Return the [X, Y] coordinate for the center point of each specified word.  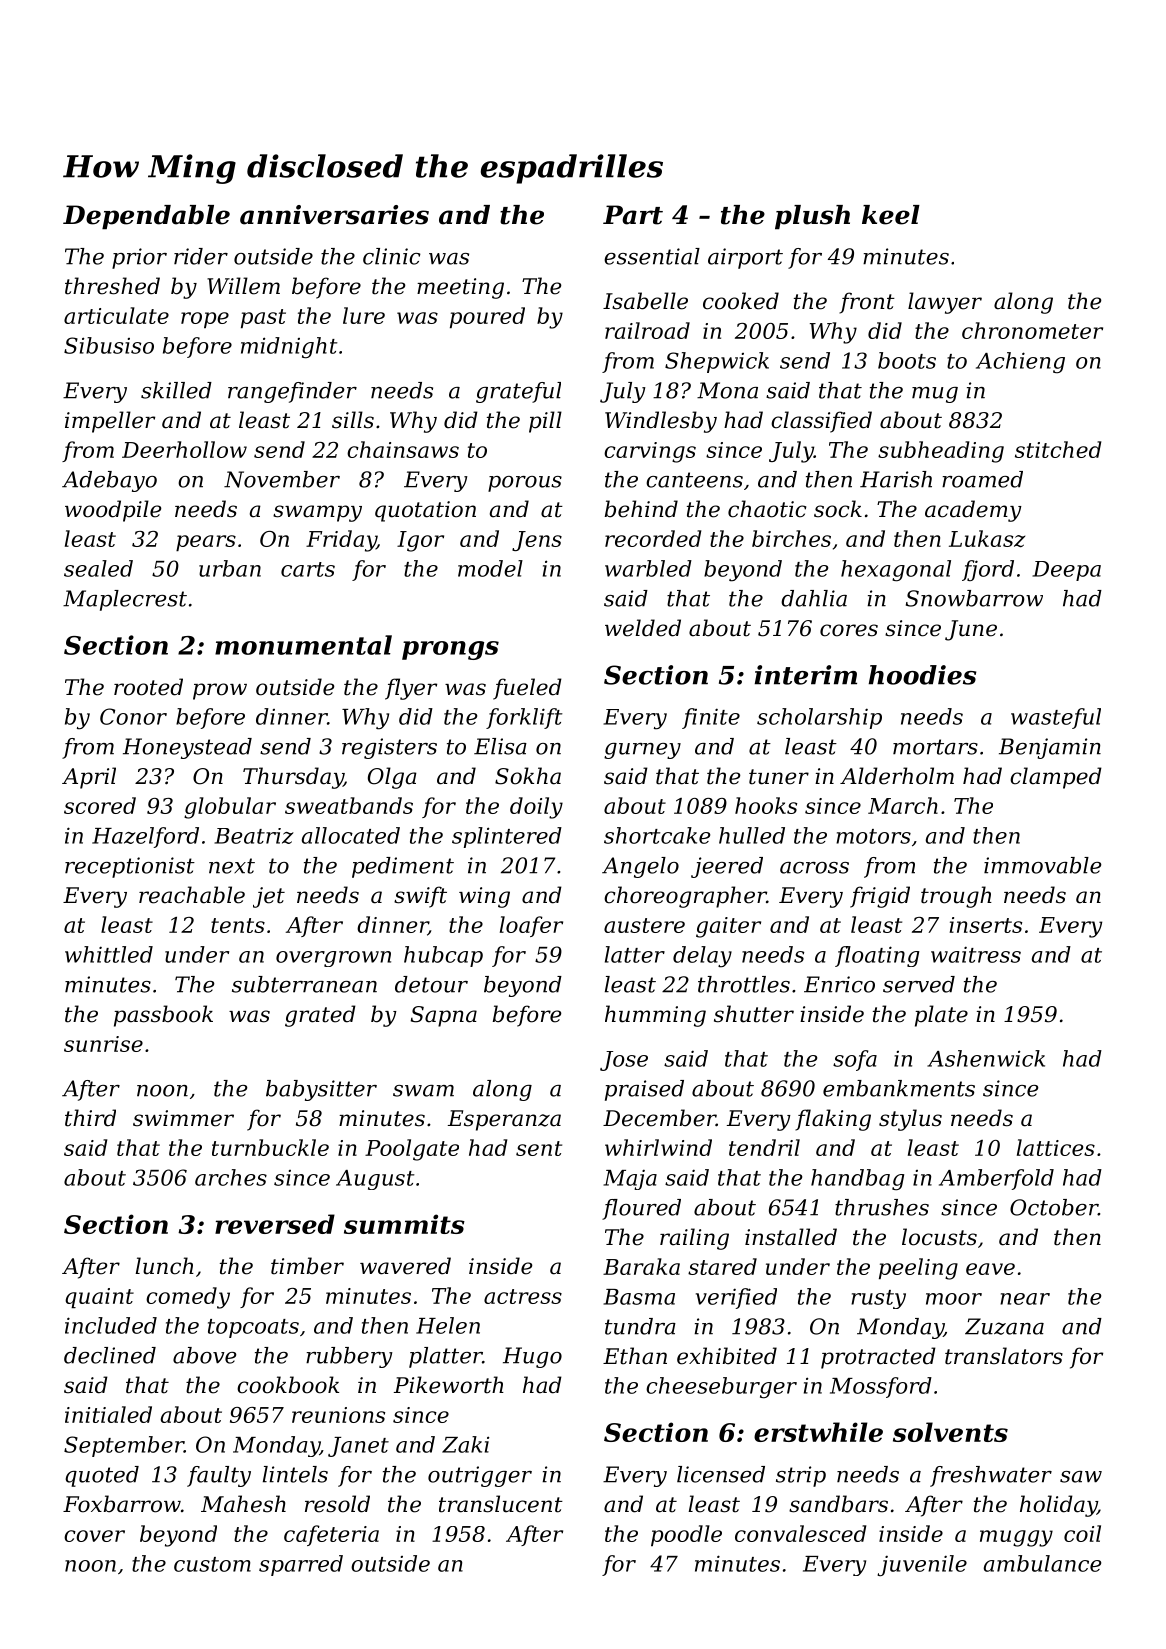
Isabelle [645, 301]
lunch [164, 1266]
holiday [1058, 1506]
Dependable [146, 217]
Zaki [465, 1444]
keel [891, 215]
